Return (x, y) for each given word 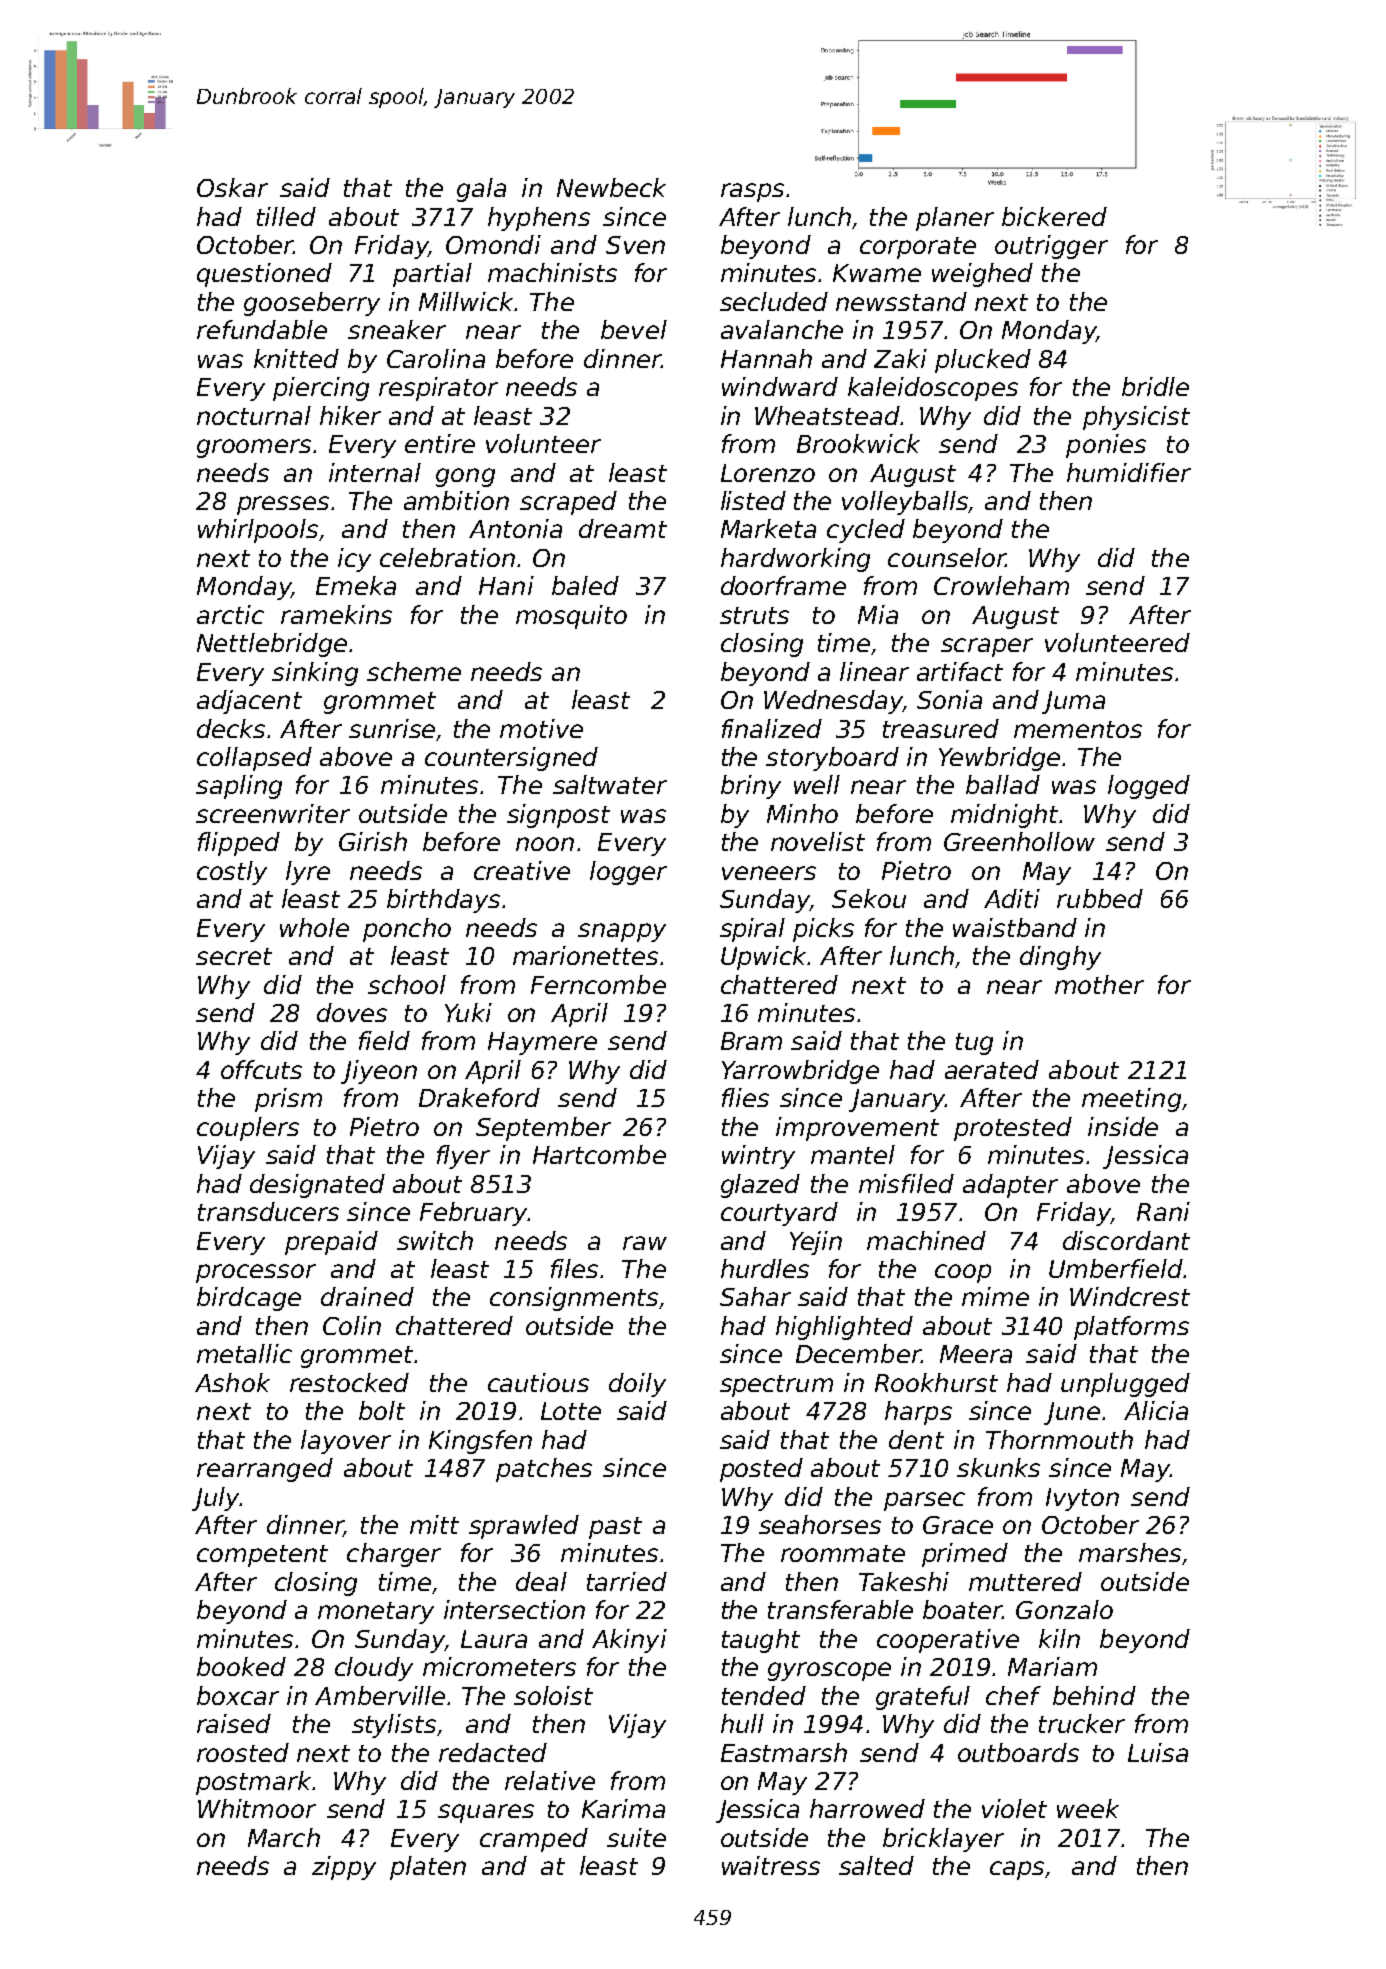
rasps (752, 192)
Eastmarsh (784, 1752)
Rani (1163, 1211)
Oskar (232, 187)
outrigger (1051, 247)
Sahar (755, 1296)
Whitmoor (257, 1808)
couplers (248, 1129)
